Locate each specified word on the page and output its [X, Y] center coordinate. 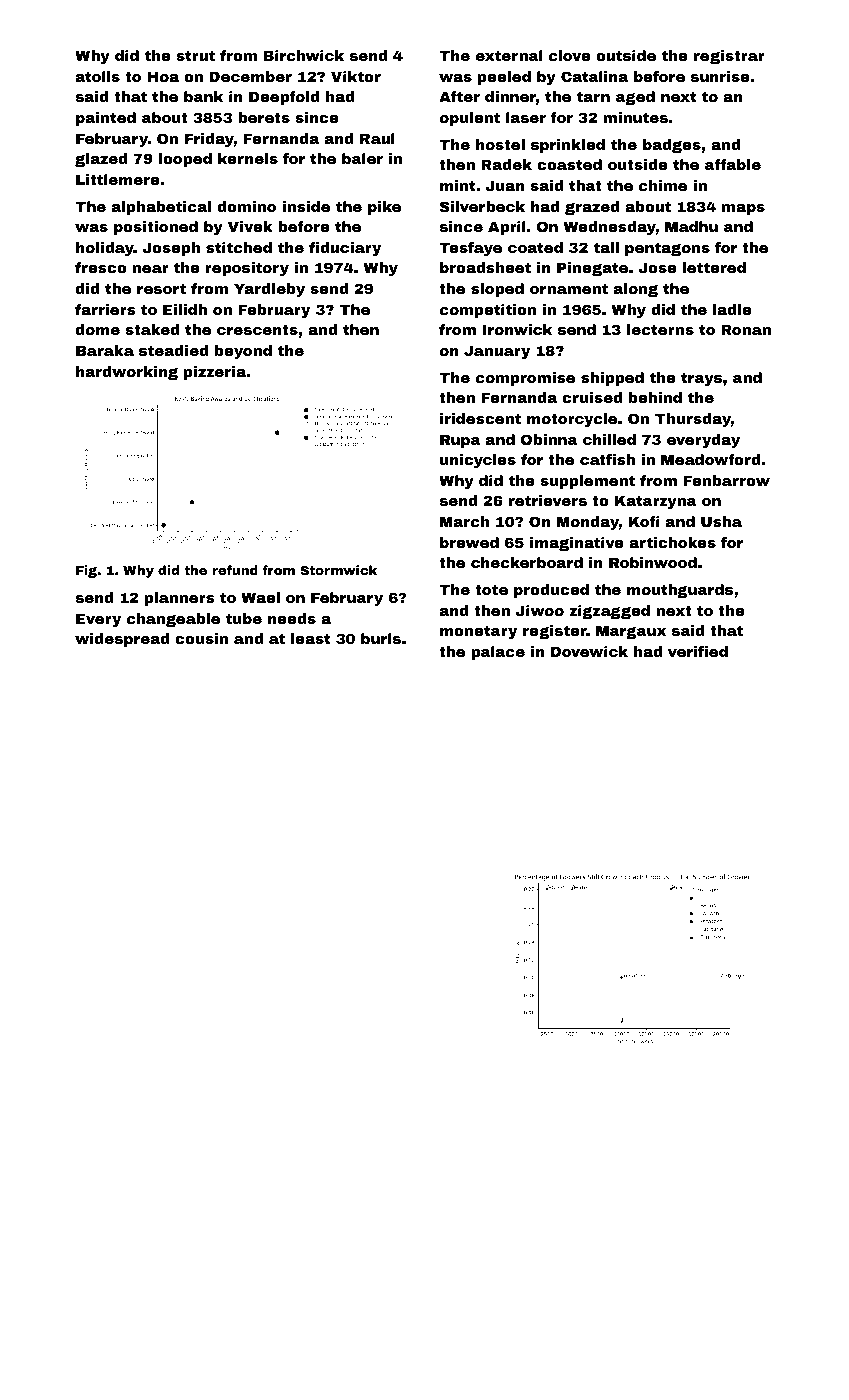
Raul [377, 138]
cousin [201, 638]
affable [733, 164]
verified [698, 651]
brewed [469, 542]
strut [195, 55]
